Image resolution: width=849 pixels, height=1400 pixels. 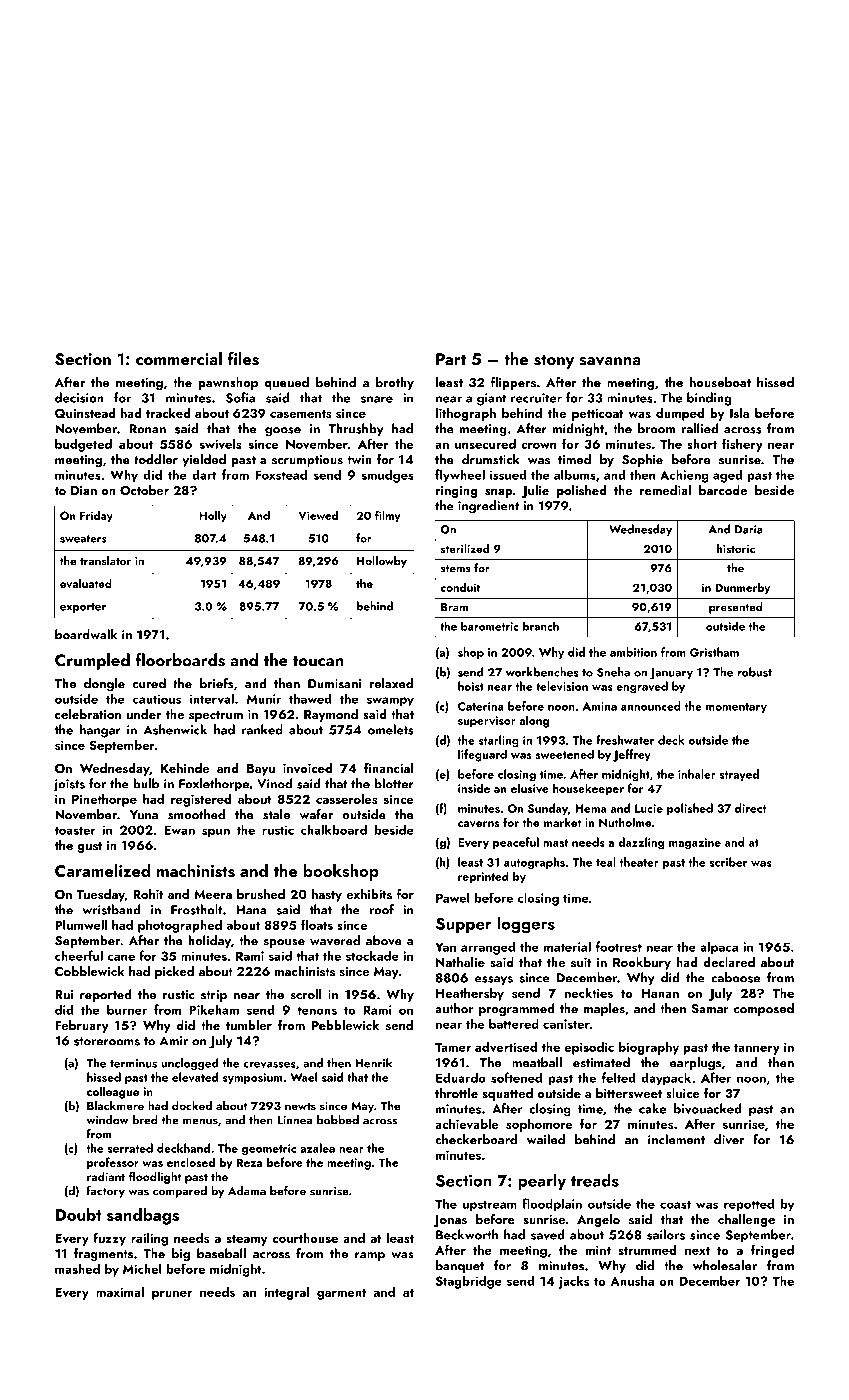 I want to click on momentary, so click(x=736, y=708).
